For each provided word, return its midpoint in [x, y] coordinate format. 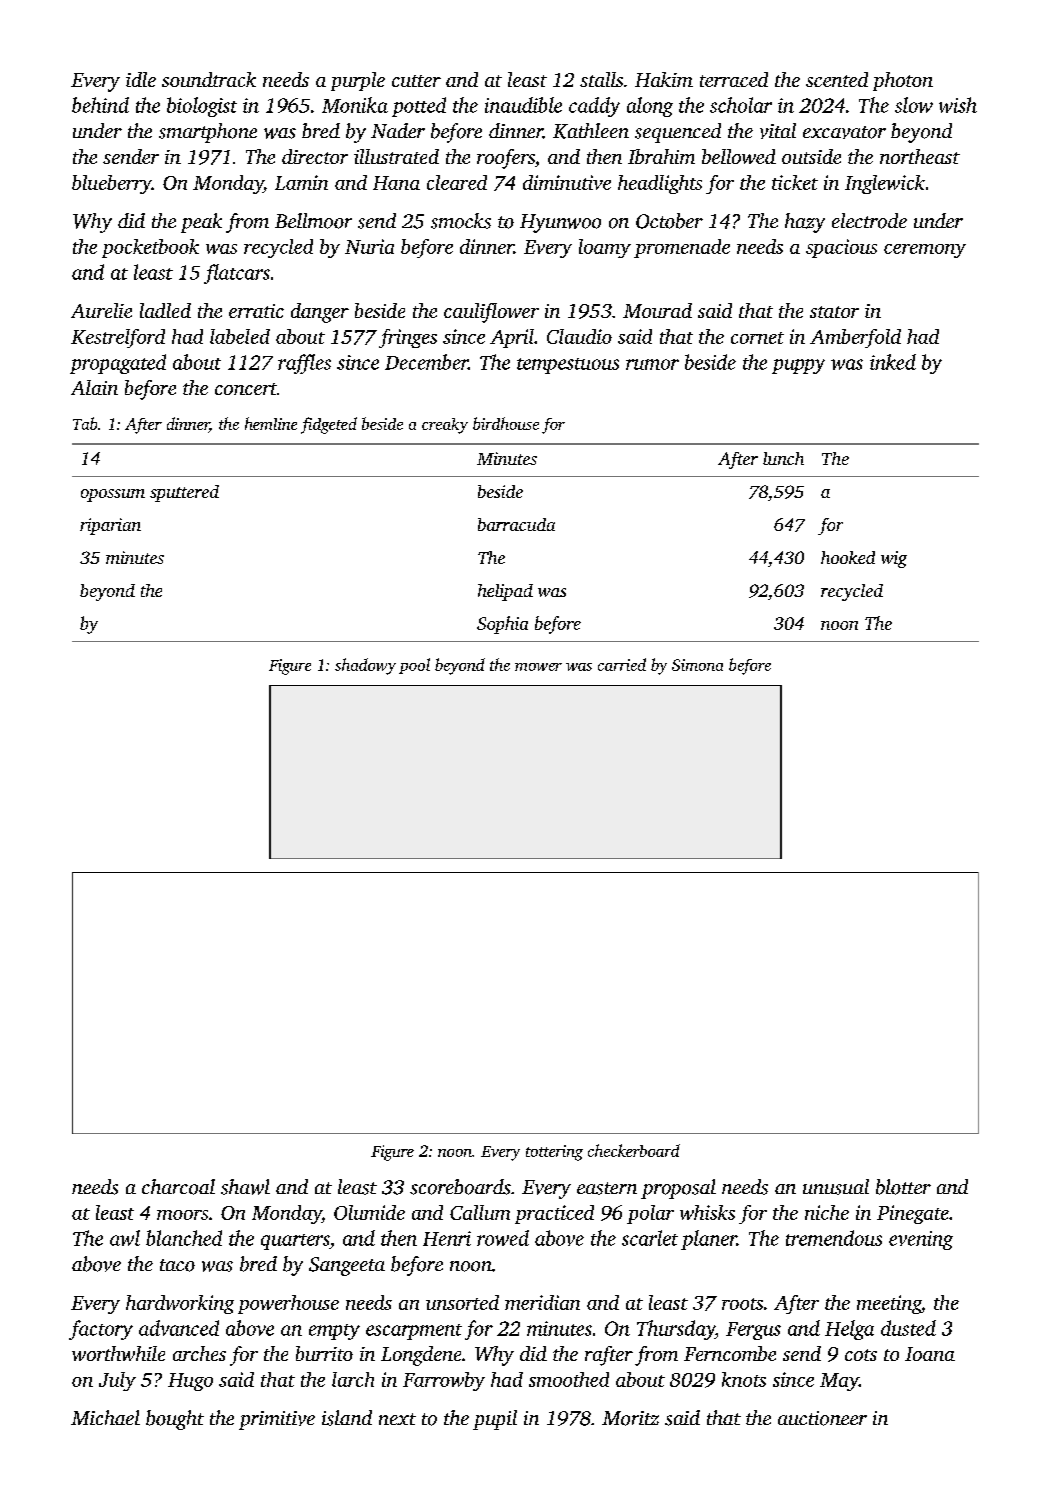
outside [811, 156]
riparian [110, 526]
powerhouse [288, 1304]
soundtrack [209, 79]
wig [894, 559]
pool [414, 666]
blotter [903, 1187]
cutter [416, 81]
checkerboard [634, 1150]
